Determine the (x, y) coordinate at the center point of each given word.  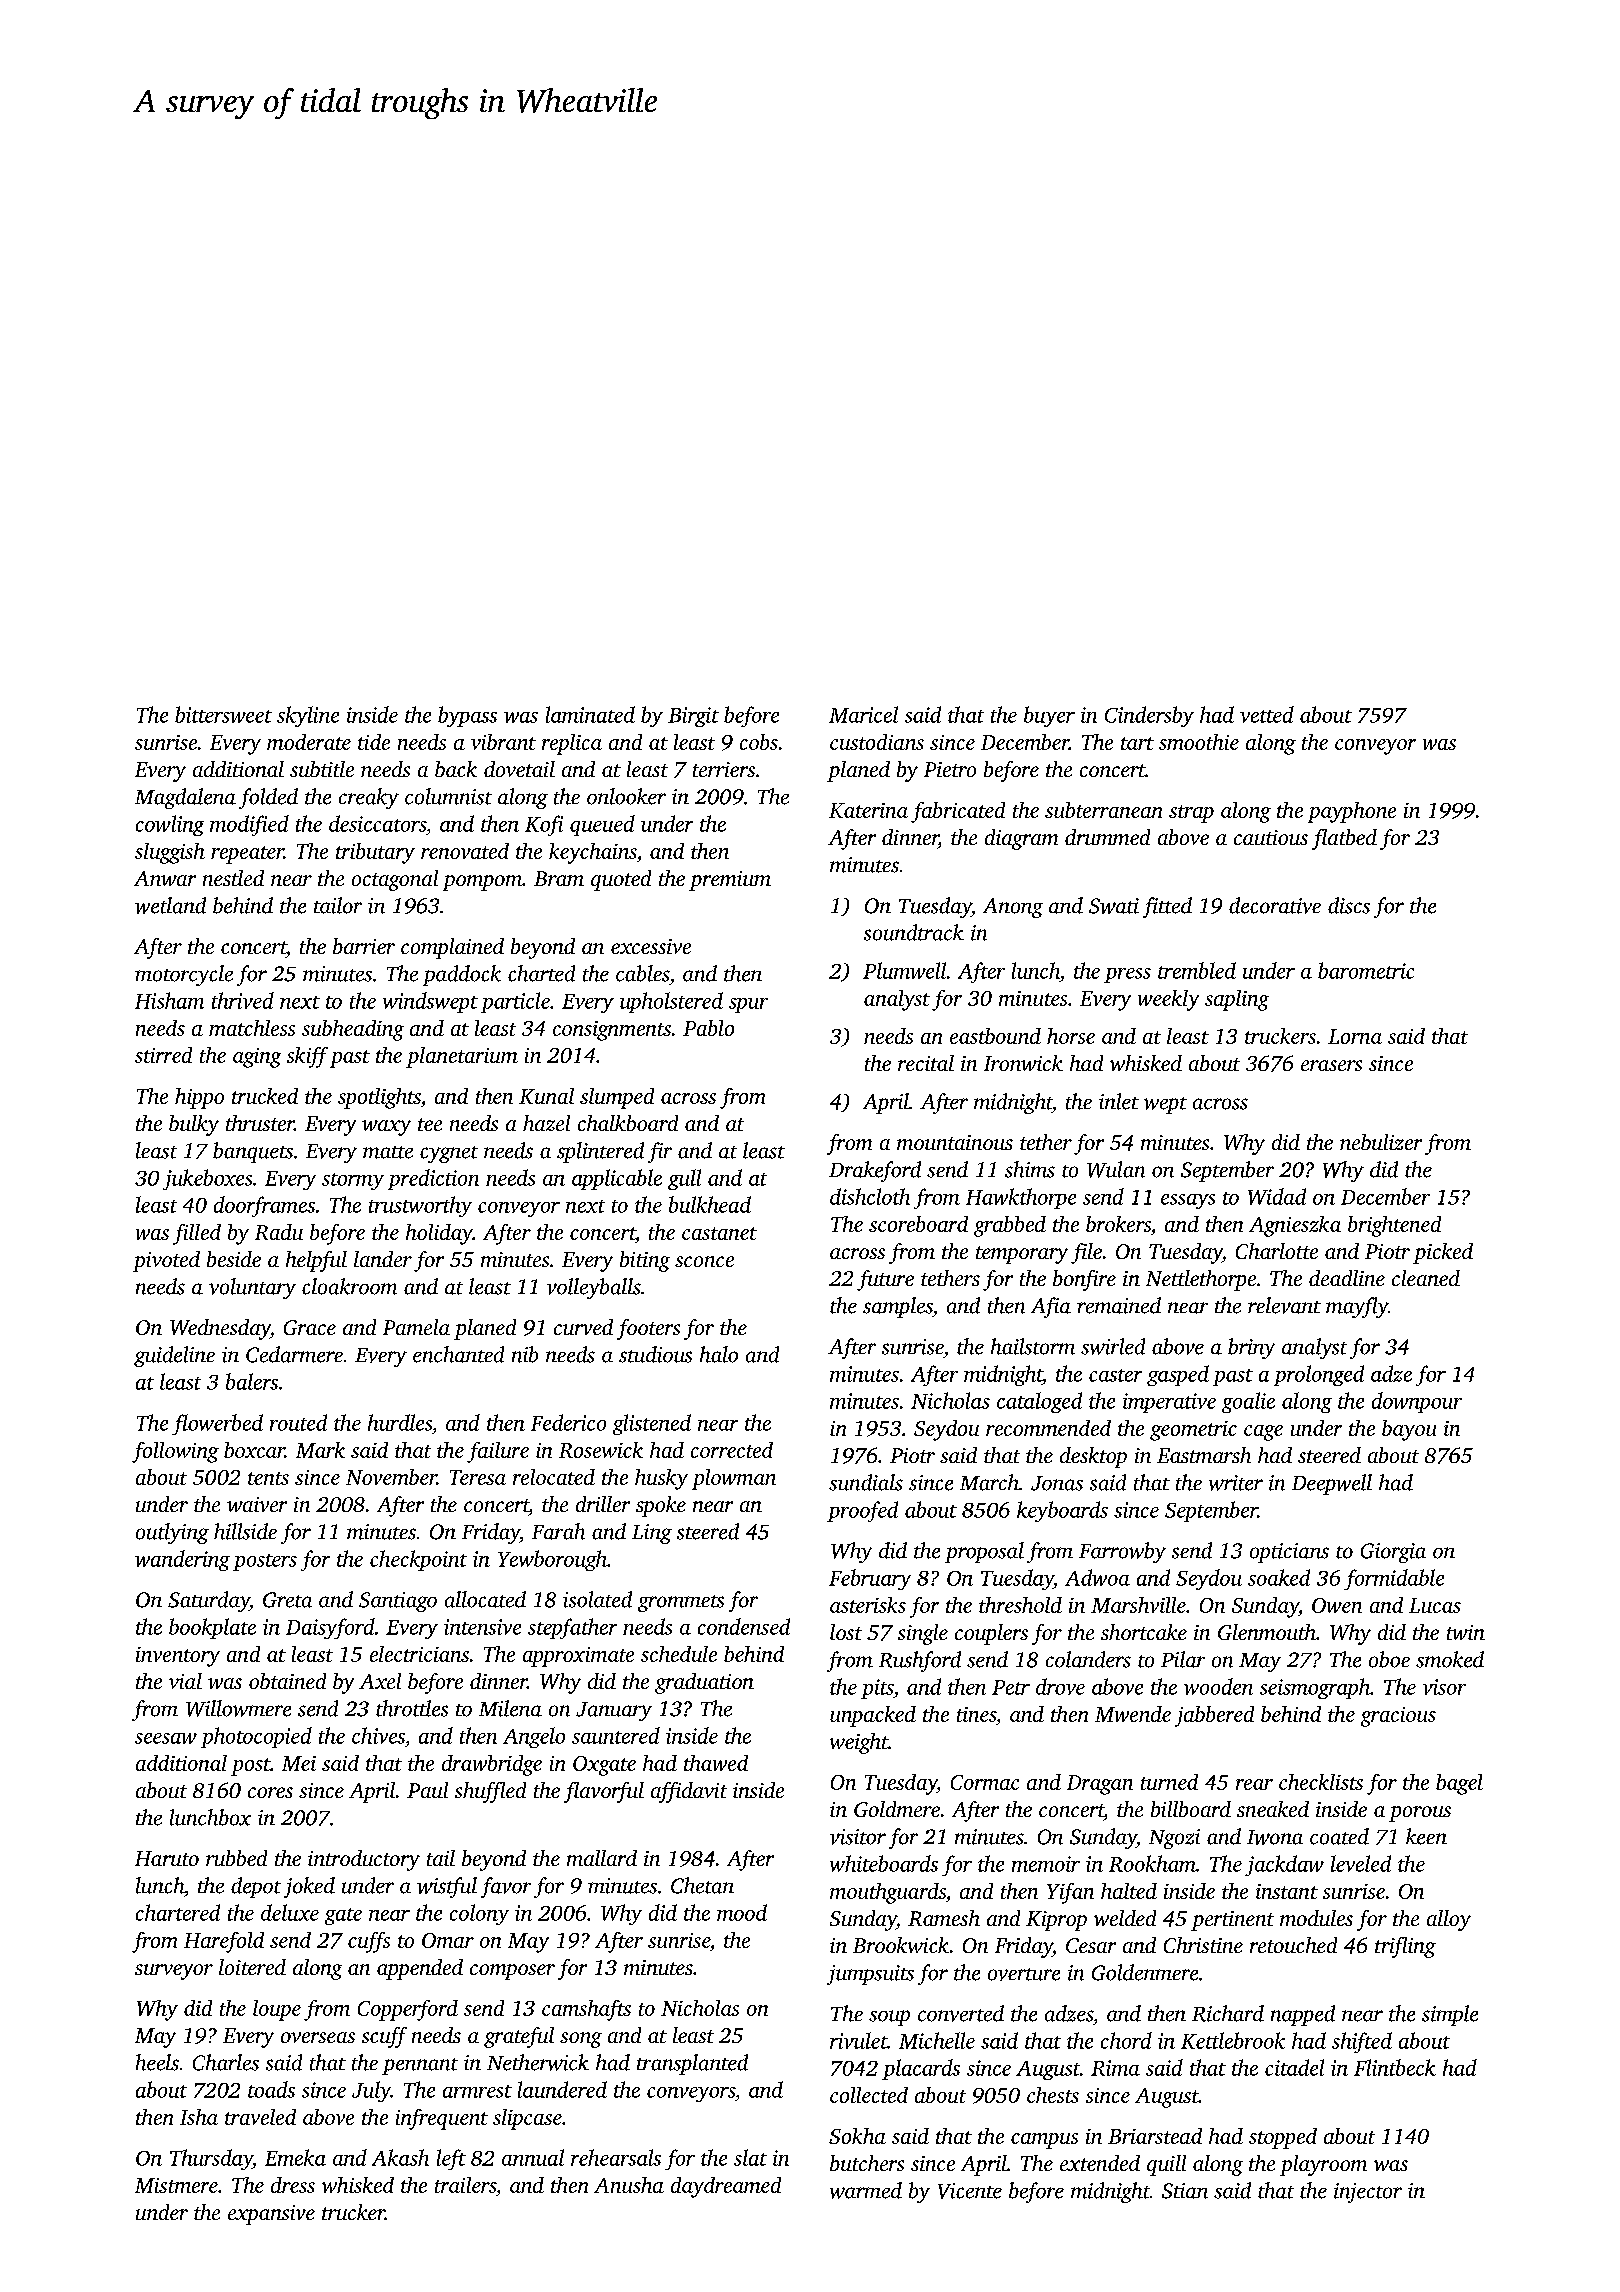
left (451, 2159)
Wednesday (220, 1329)
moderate (309, 742)
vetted (1267, 714)
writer (1236, 1483)
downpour (1417, 1402)
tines (976, 1714)
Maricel (863, 714)
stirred (163, 1055)
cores (270, 1792)
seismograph (1315, 1688)
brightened (1394, 1226)
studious (655, 1354)
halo (719, 1354)
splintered (600, 1152)
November (391, 1477)
